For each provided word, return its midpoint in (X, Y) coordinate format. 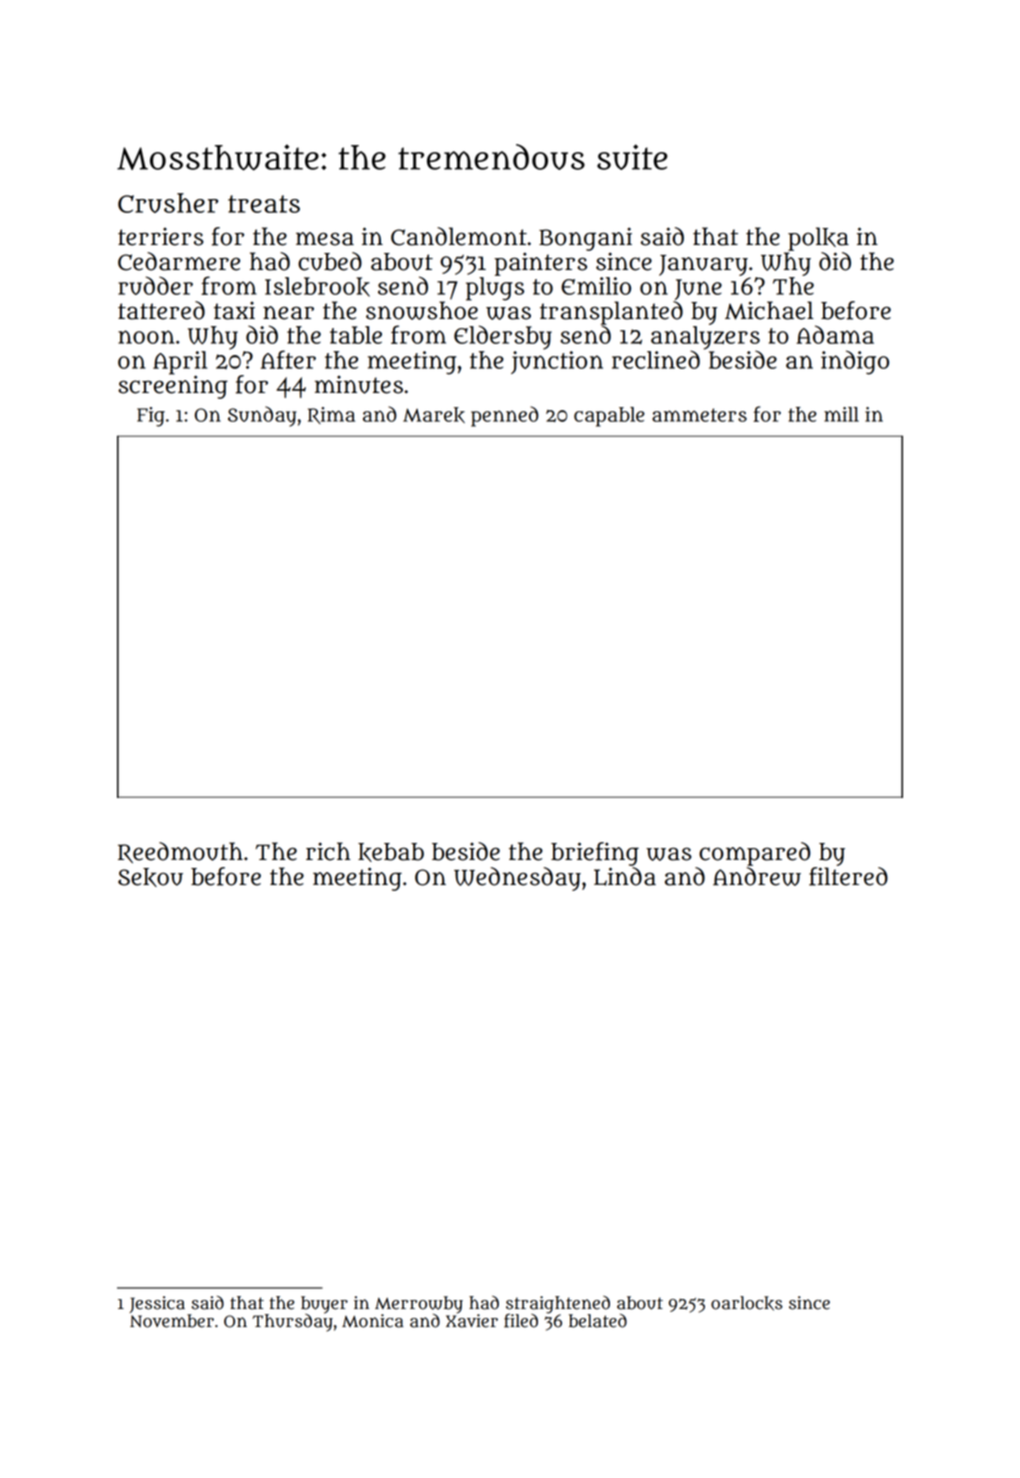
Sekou (150, 877)
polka (818, 239)
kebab (391, 852)
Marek (434, 415)
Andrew (757, 876)
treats (264, 204)
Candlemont (459, 236)
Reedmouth (180, 852)
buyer (324, 1304)
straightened (558, 1304)
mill (841, 414)
